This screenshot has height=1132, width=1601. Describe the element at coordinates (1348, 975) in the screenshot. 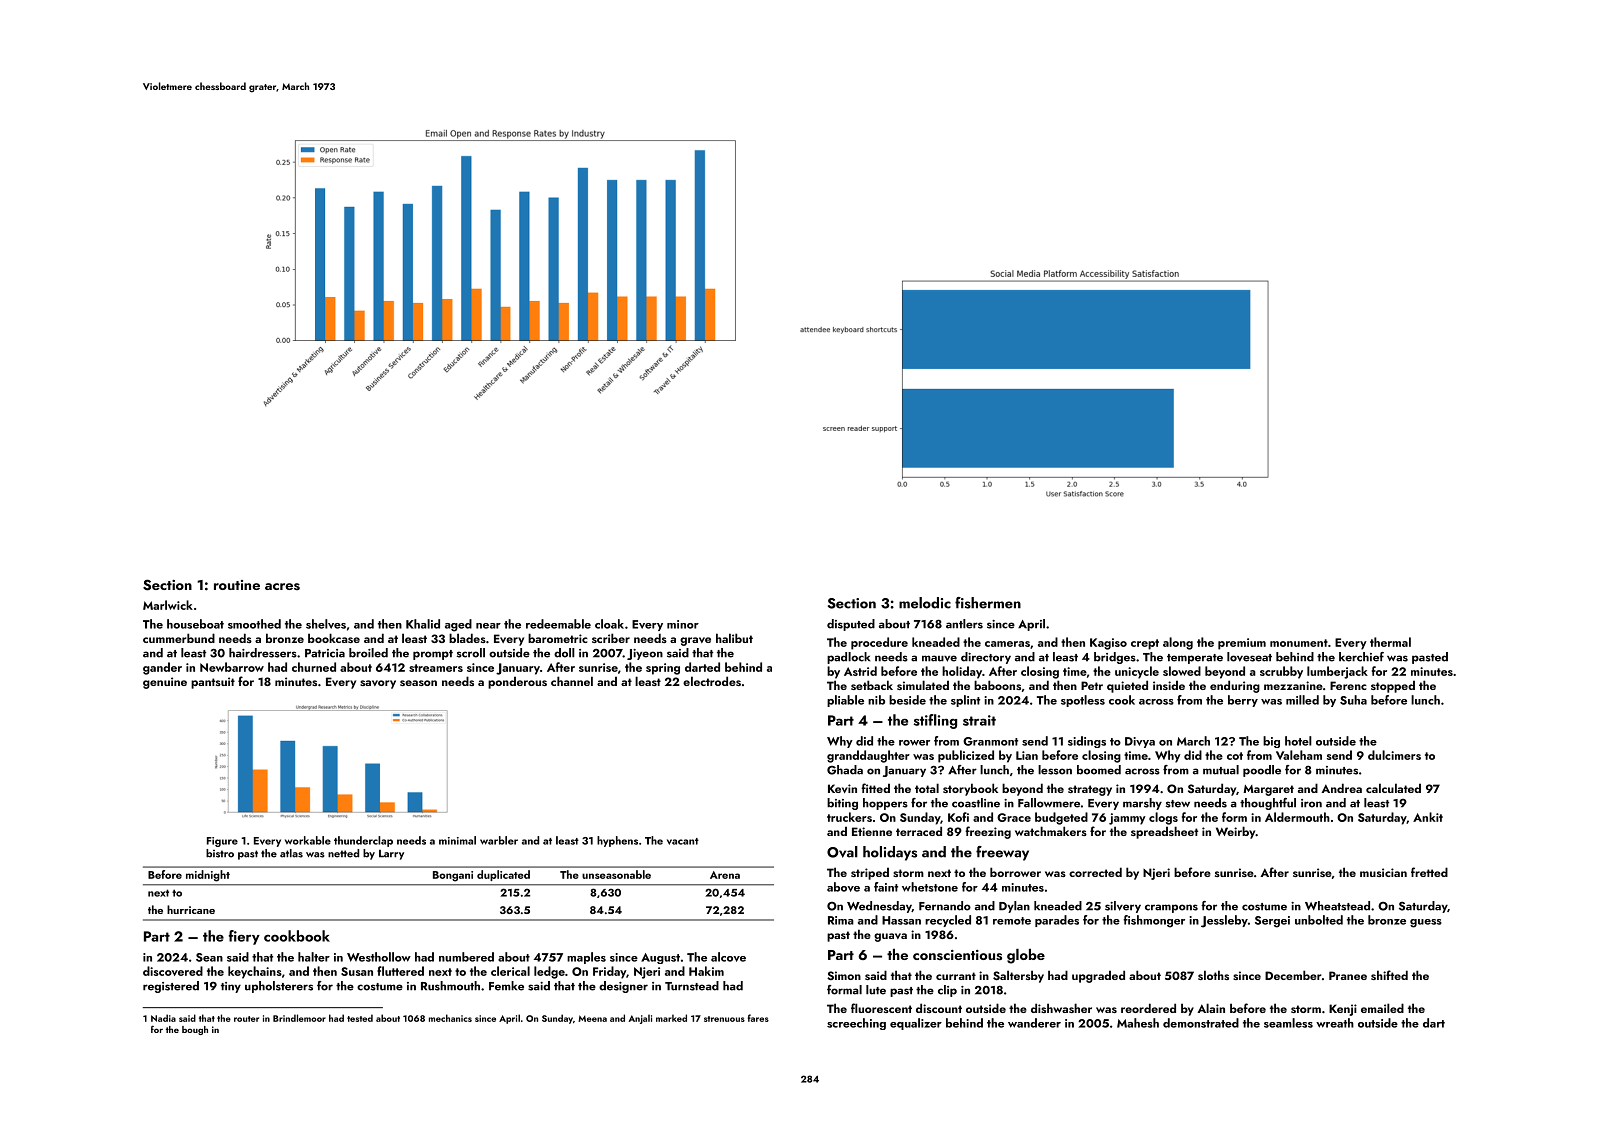

I see `Pranee` at that location.
